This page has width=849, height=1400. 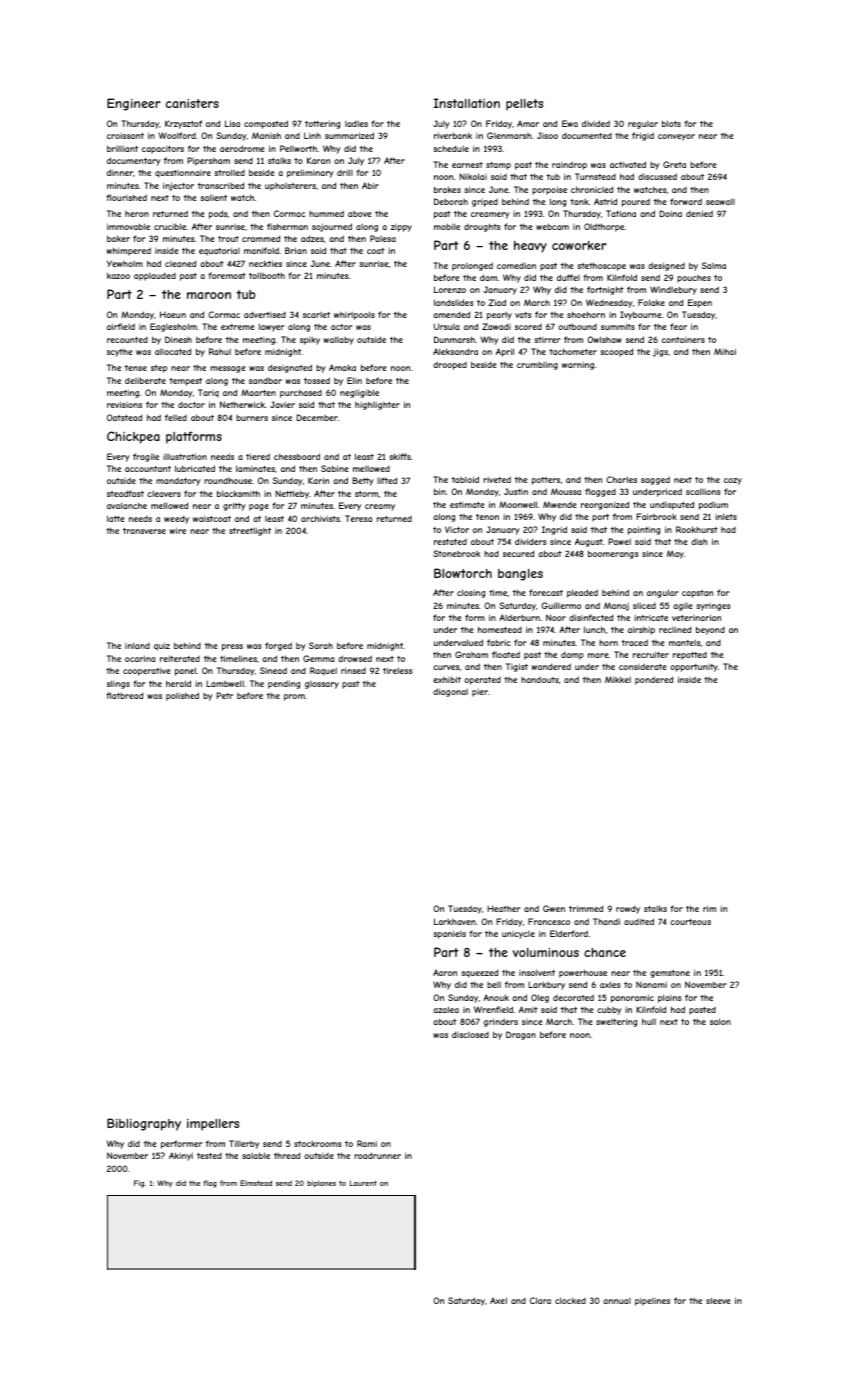 I want to click on salon, so click(x=720, y=1021).
